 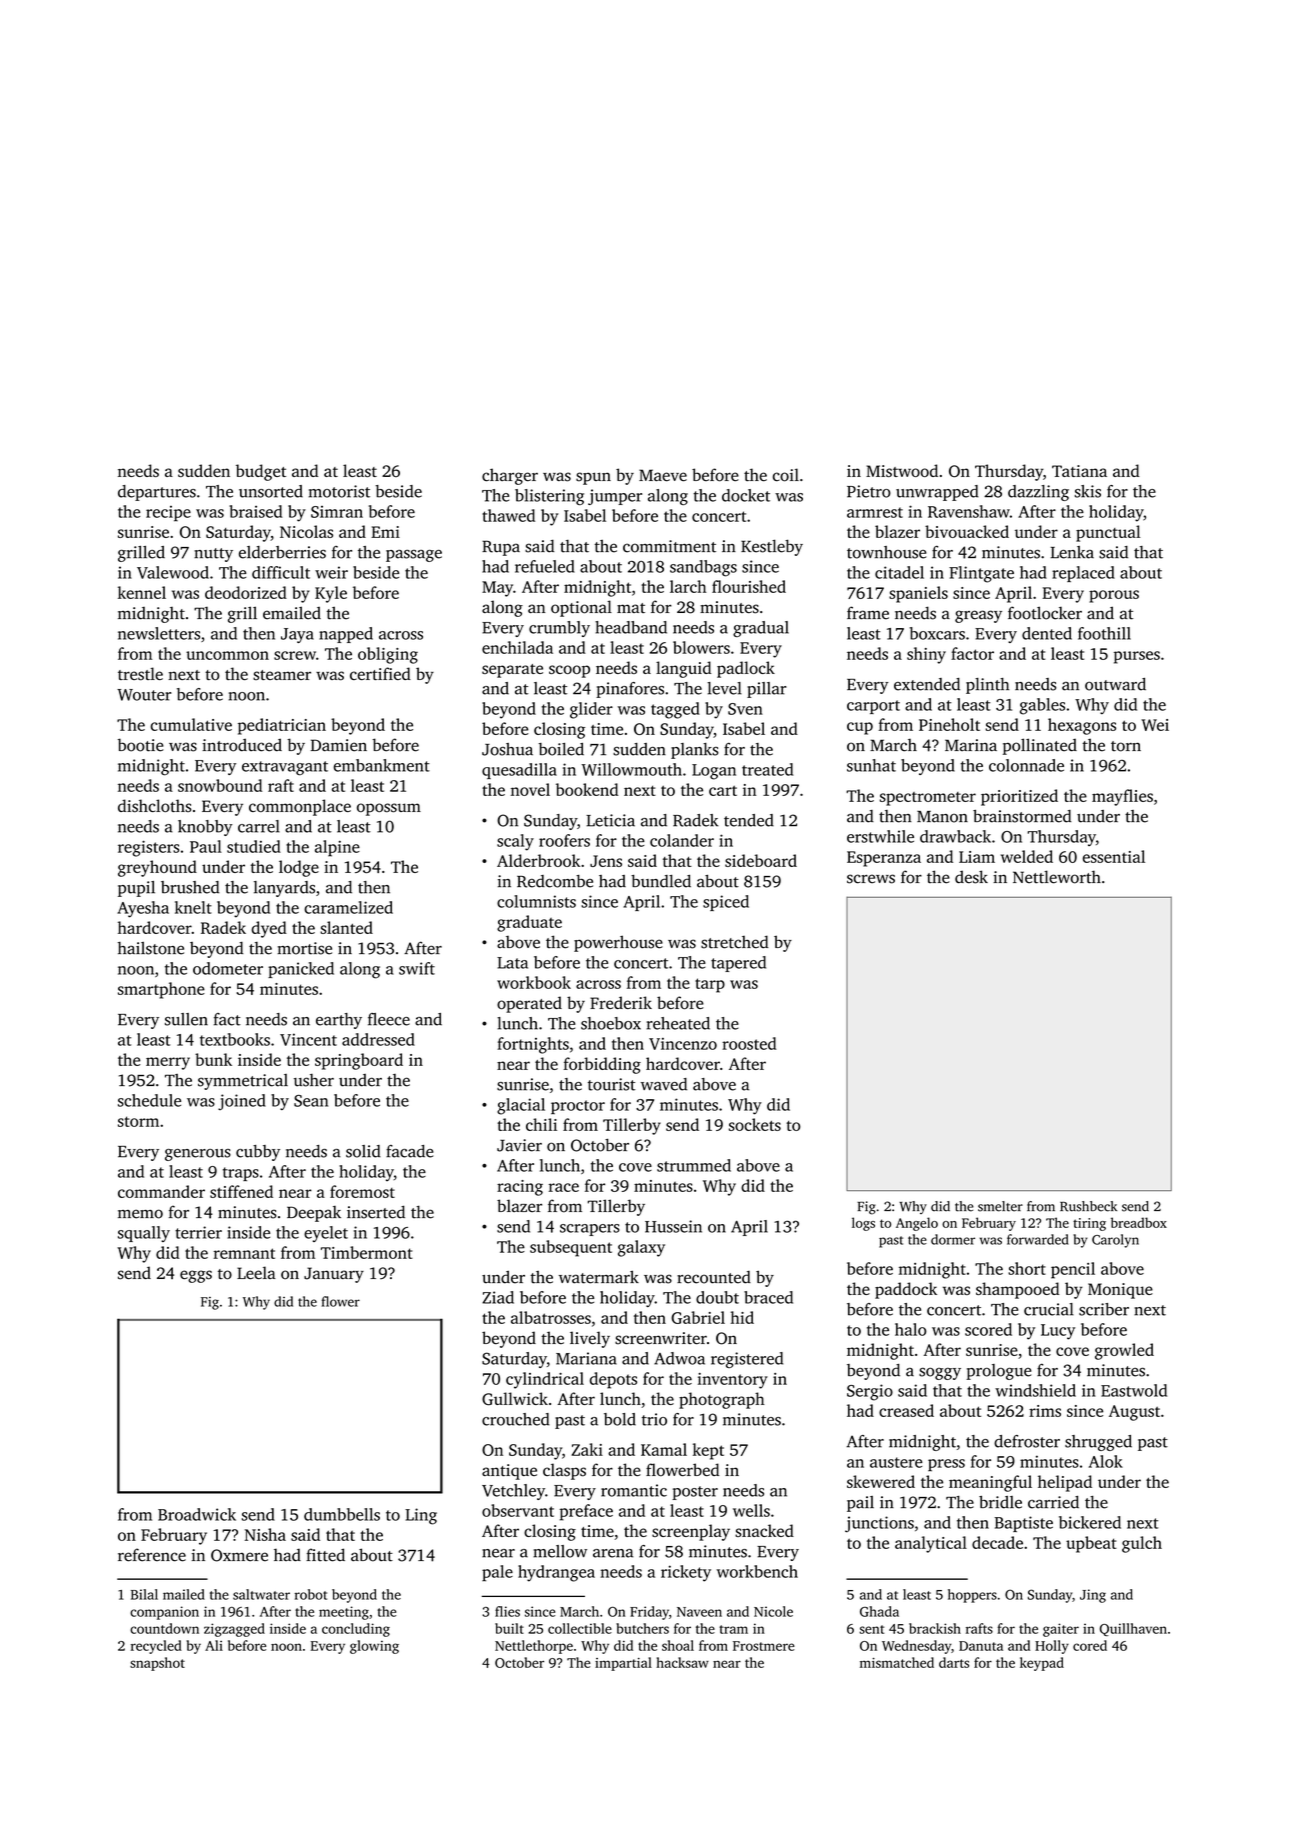 What do you see at coordinates (339, 491) in the image?
I see `motorist` at bounding box center [339, 491].
